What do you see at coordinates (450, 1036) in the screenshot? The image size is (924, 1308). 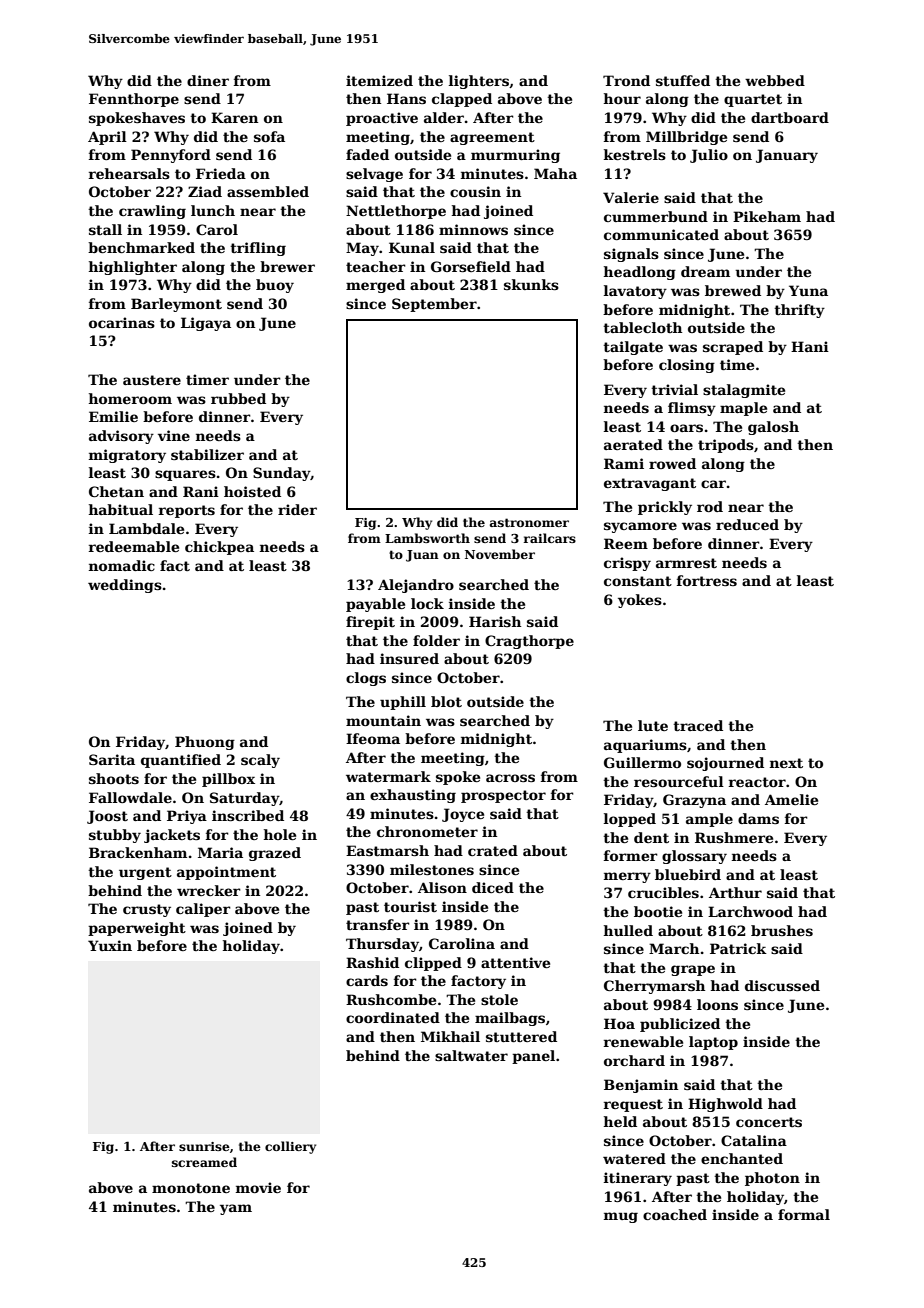 I see `Mikhail` at bounding box center [450, 1036].
